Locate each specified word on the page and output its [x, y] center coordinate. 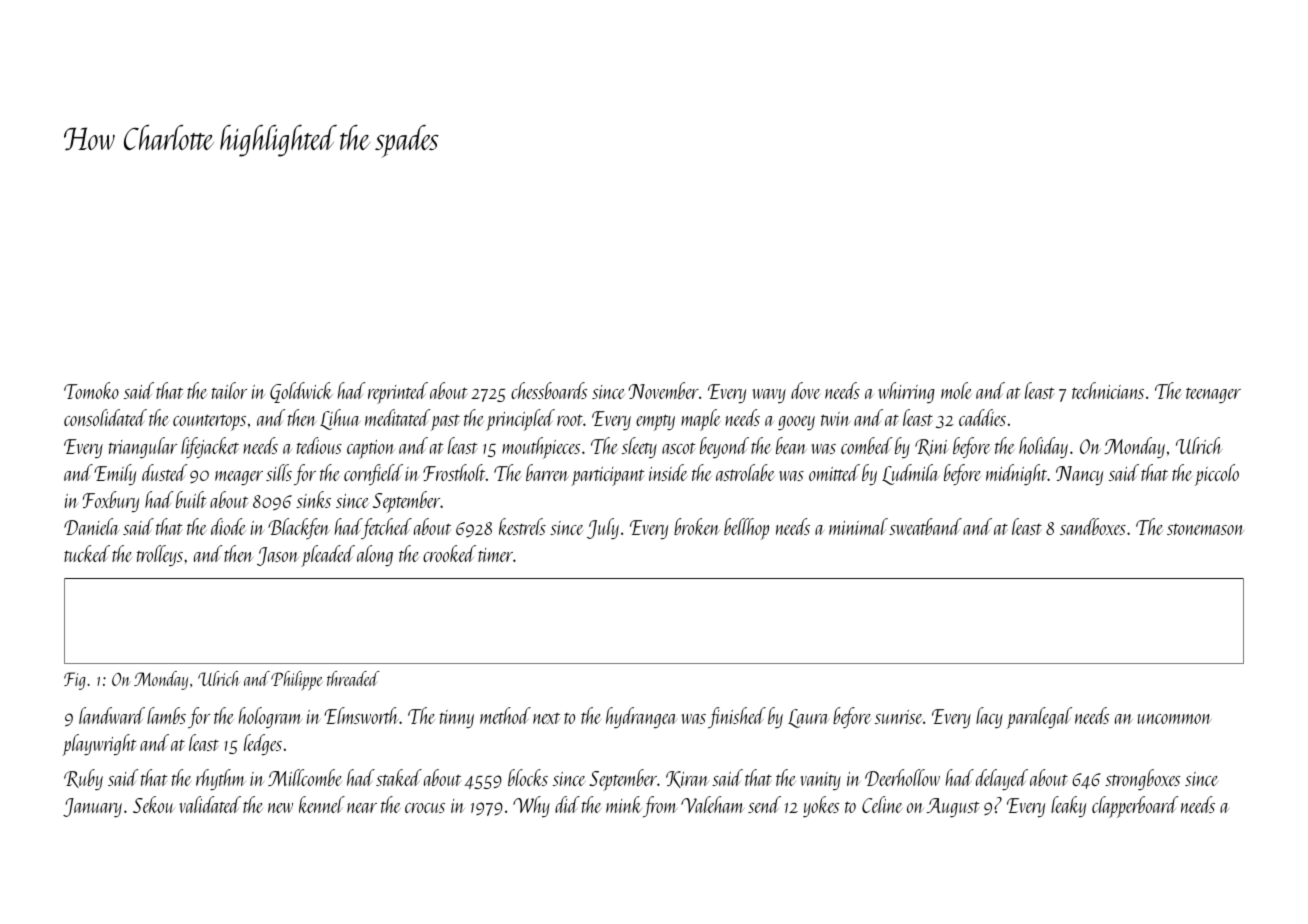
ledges [263, 744]
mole [956, 390]
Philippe [296, 681]
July [603, 528]
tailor [229, 390]
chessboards [549, 390]
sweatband [925, 526]
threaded [353, 678]
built [191, 499]
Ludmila [910, 474]
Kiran [687, 779]
